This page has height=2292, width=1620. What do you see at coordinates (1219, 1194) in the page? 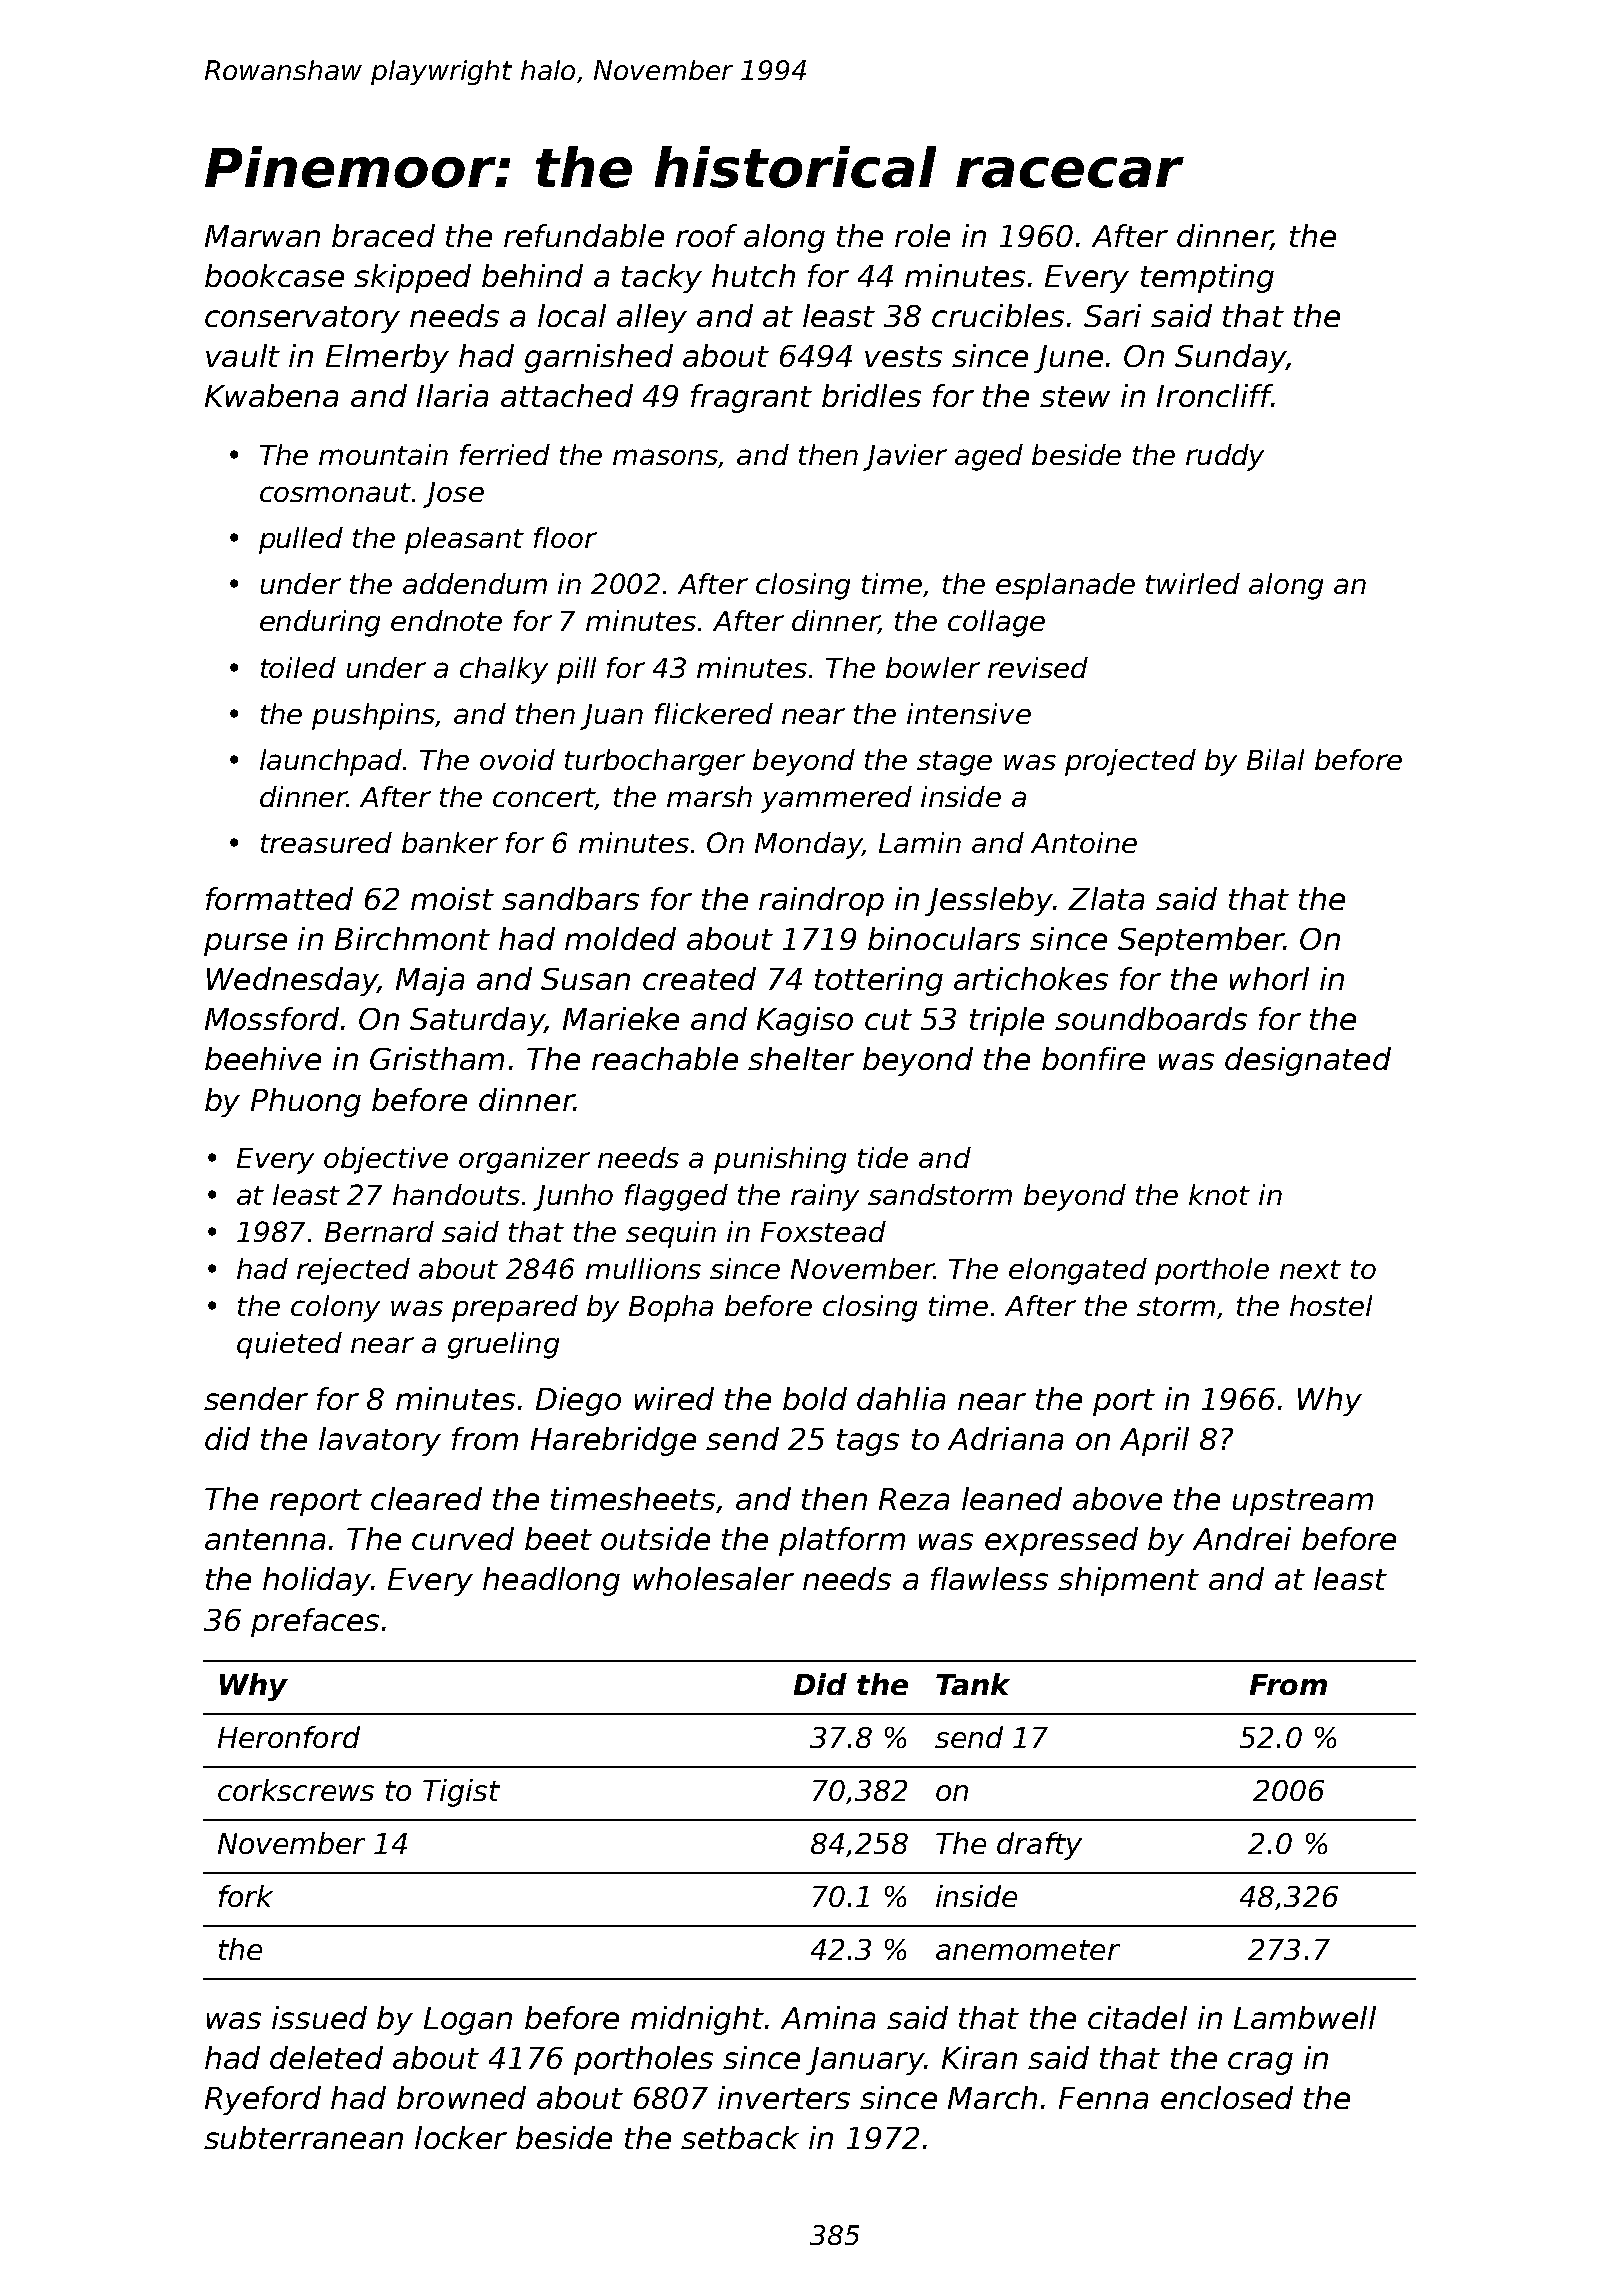
I see `knot` at bounding box center [1219, 1194].
